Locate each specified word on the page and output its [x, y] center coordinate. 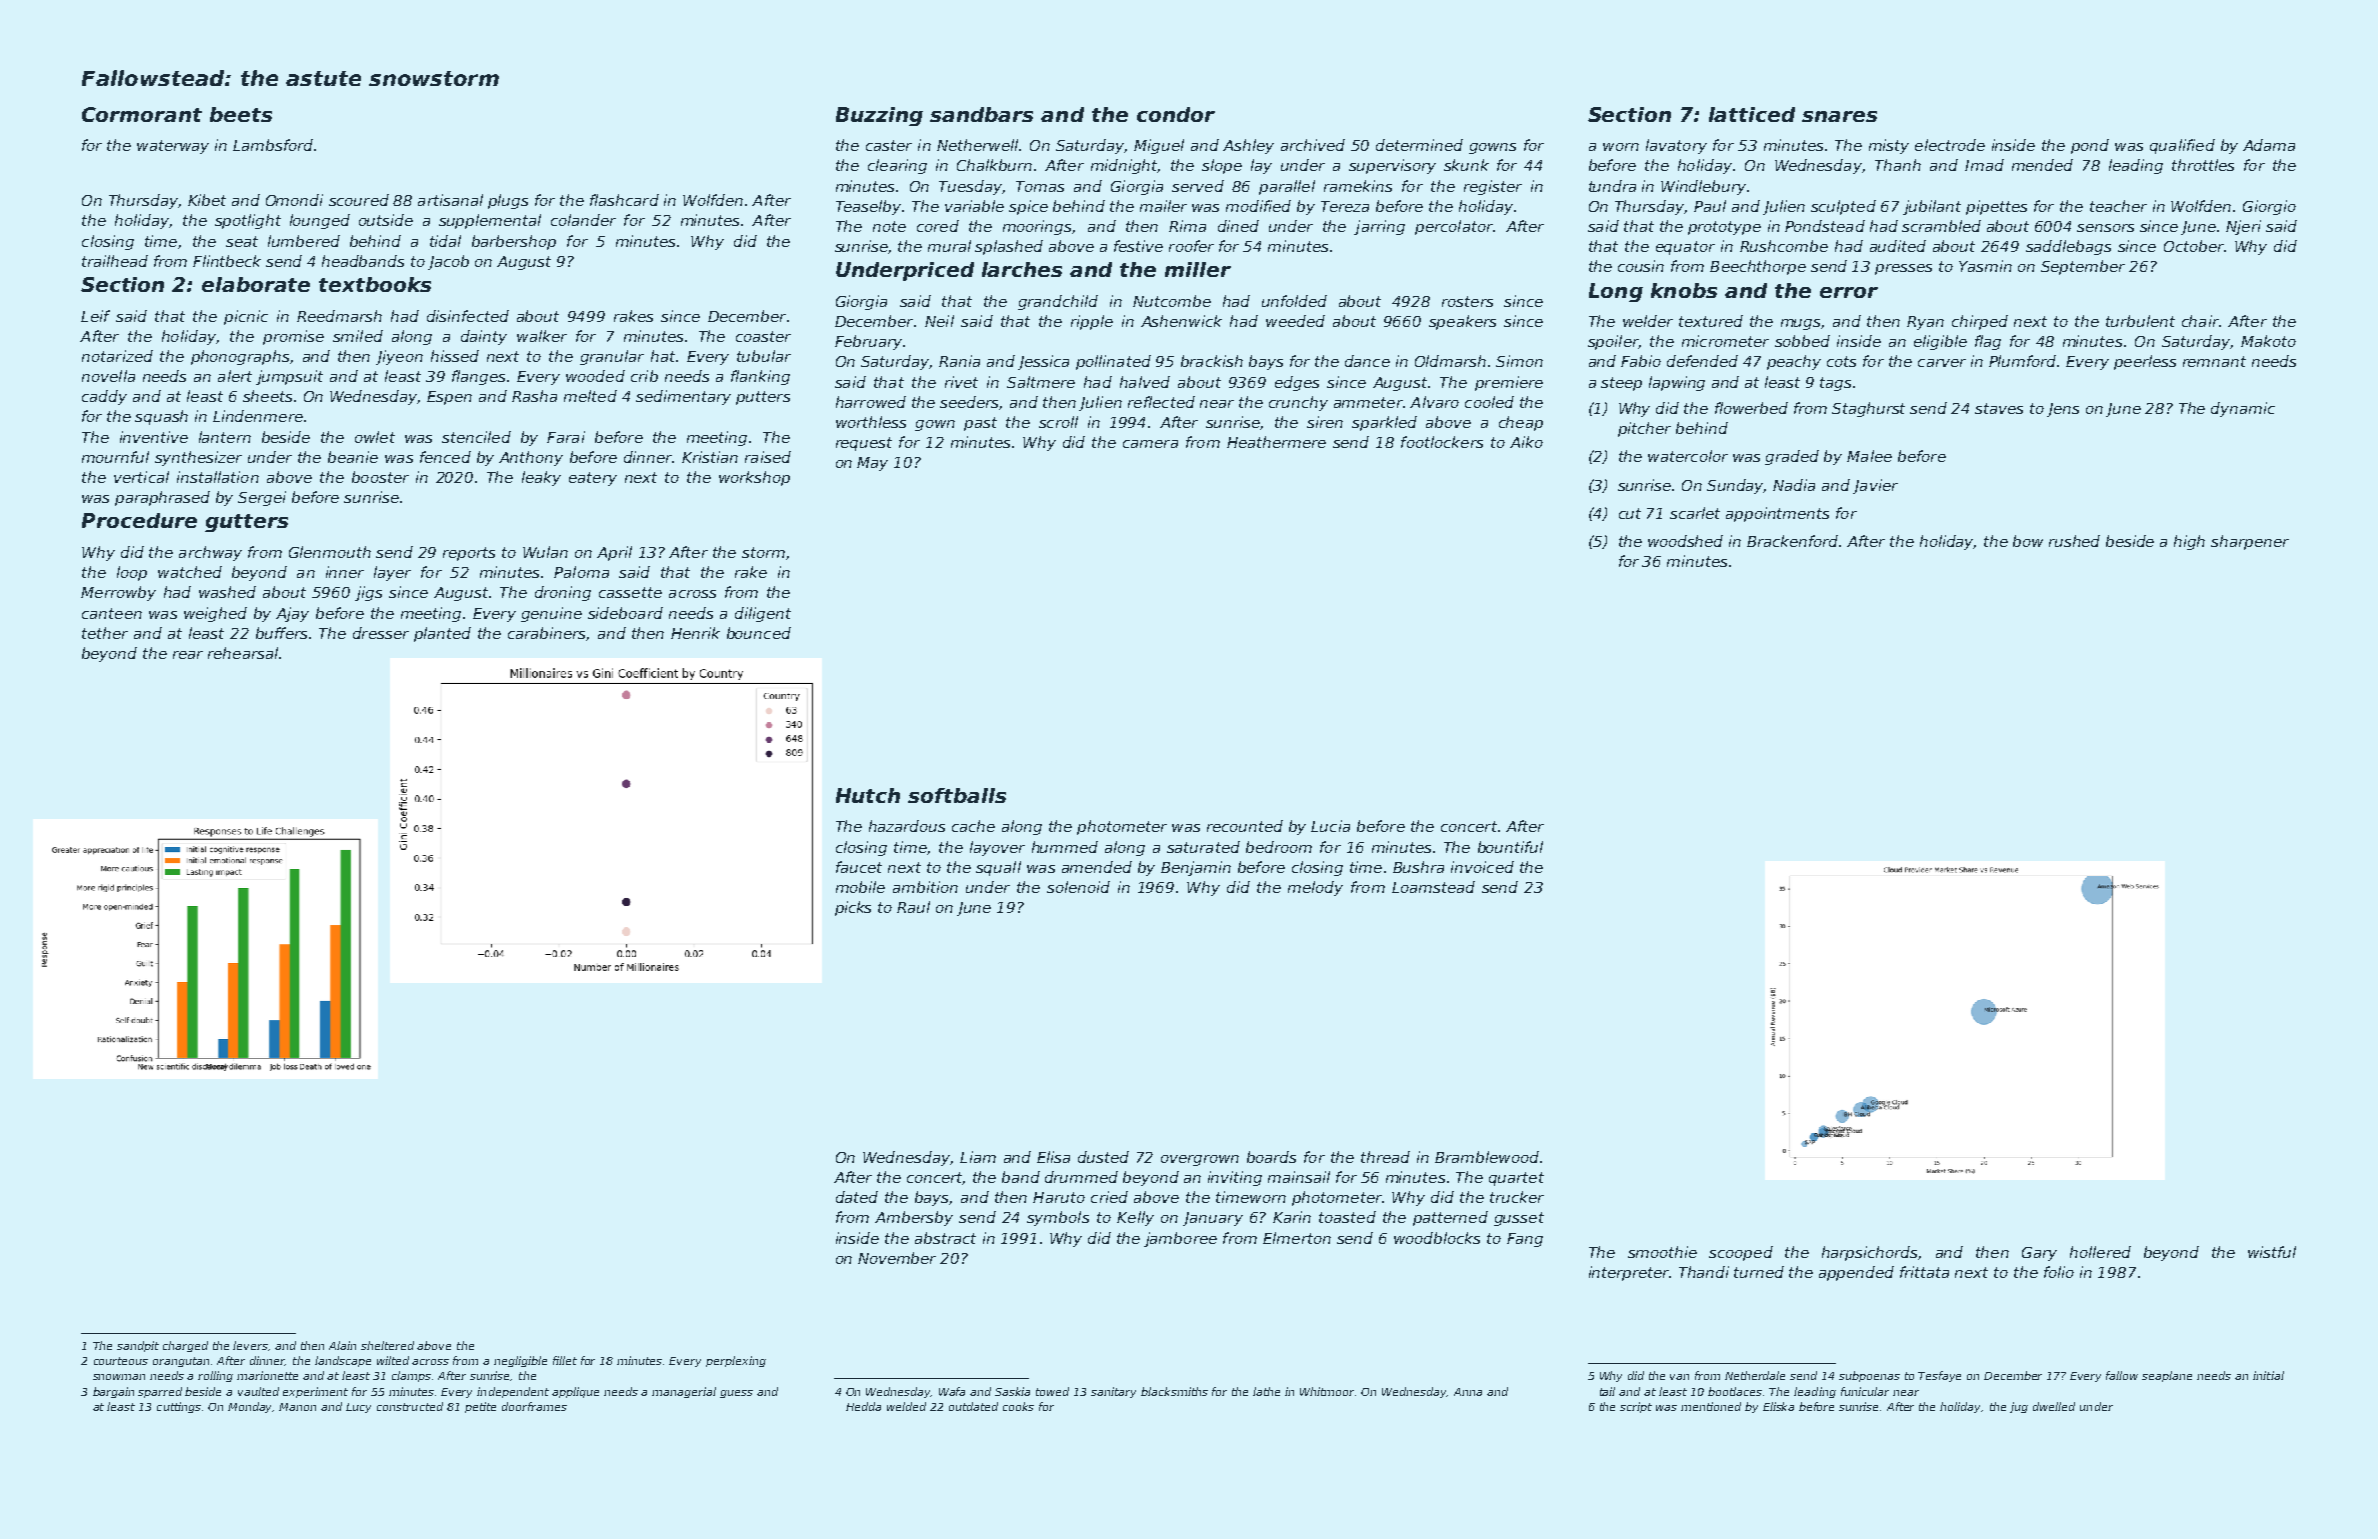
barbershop [514, 242]
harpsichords [1869, 1253]
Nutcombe [1172, 301]
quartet [1516, 1179]
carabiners [546, 633]
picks [853, 908]
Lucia [1330, 826]
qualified [2182, 146]
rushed [2074, 541]
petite [480, 1407]
